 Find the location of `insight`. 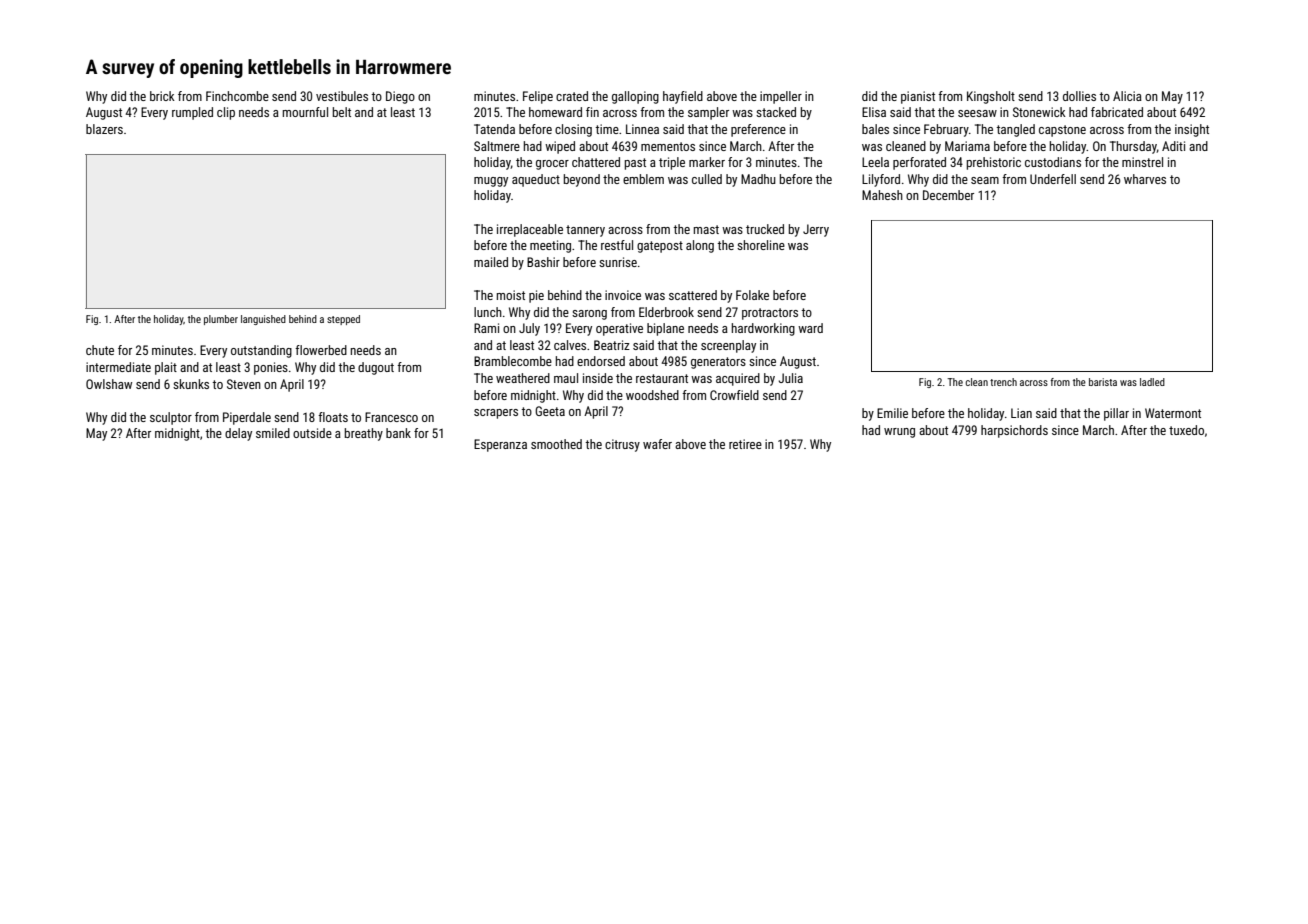

insight is located at coordinates (1192, 130).
